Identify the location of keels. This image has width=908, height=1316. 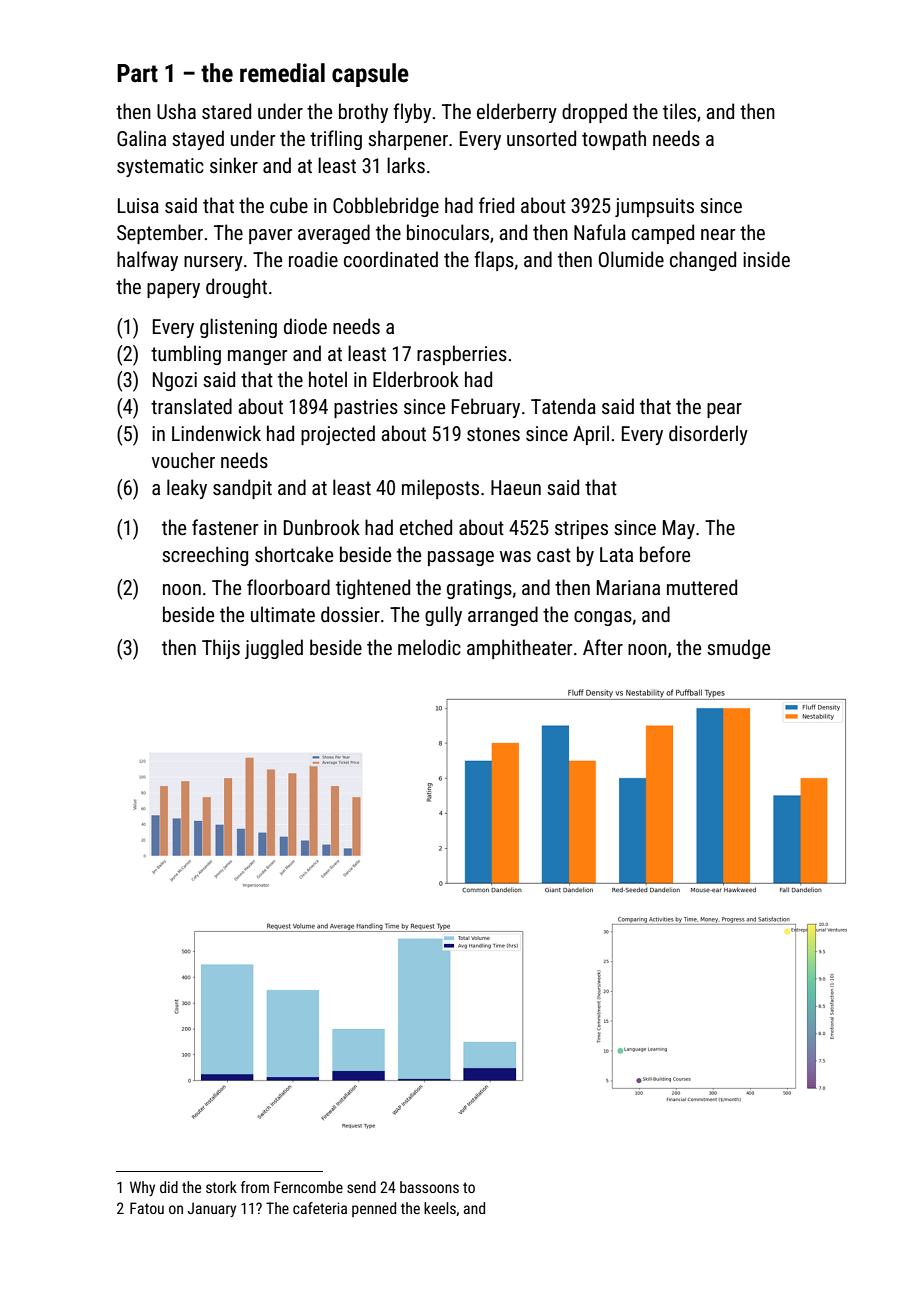
(440, 1208).
